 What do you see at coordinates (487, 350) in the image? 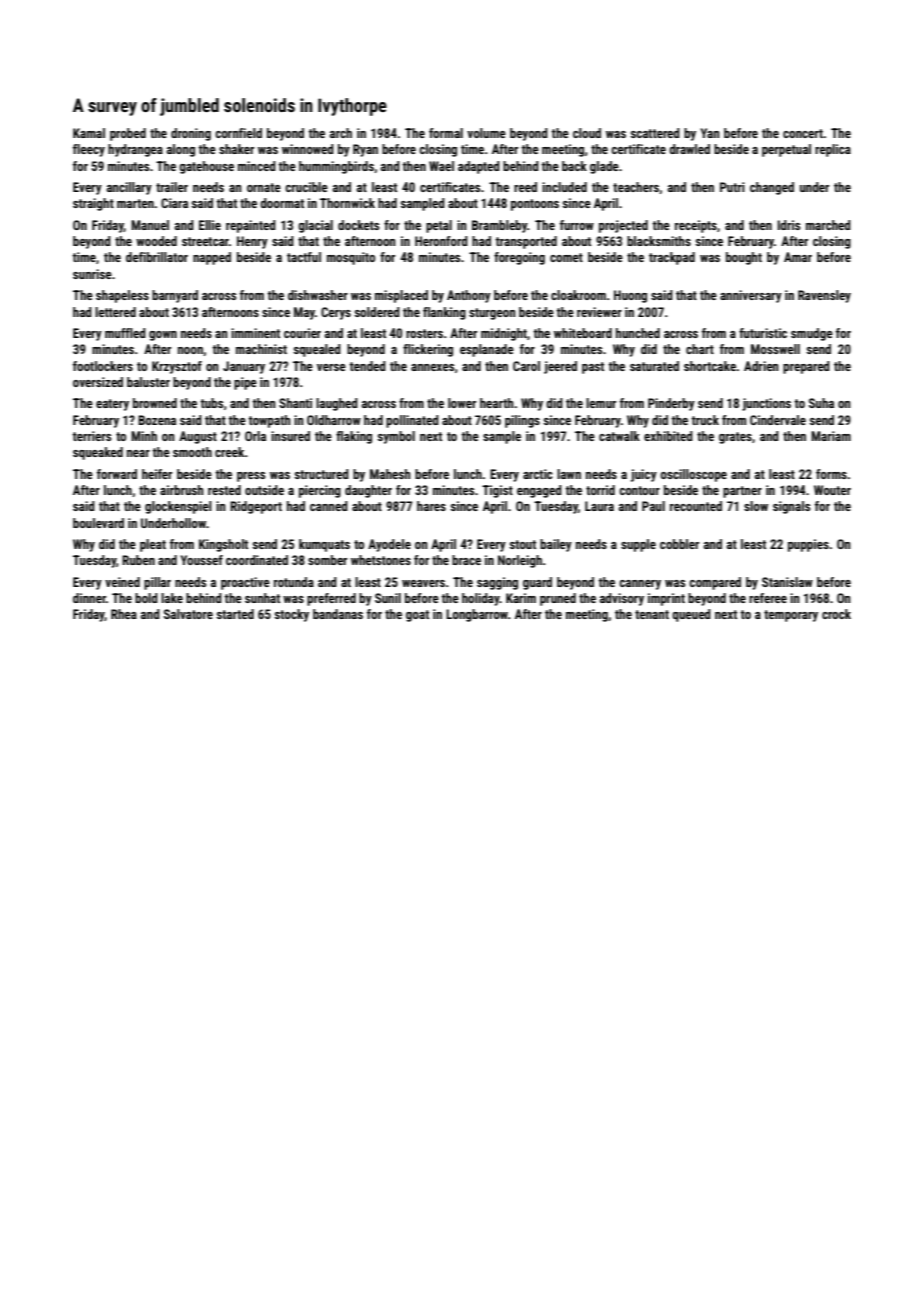
I see `esplanade` at bounding box center [487, 350].
